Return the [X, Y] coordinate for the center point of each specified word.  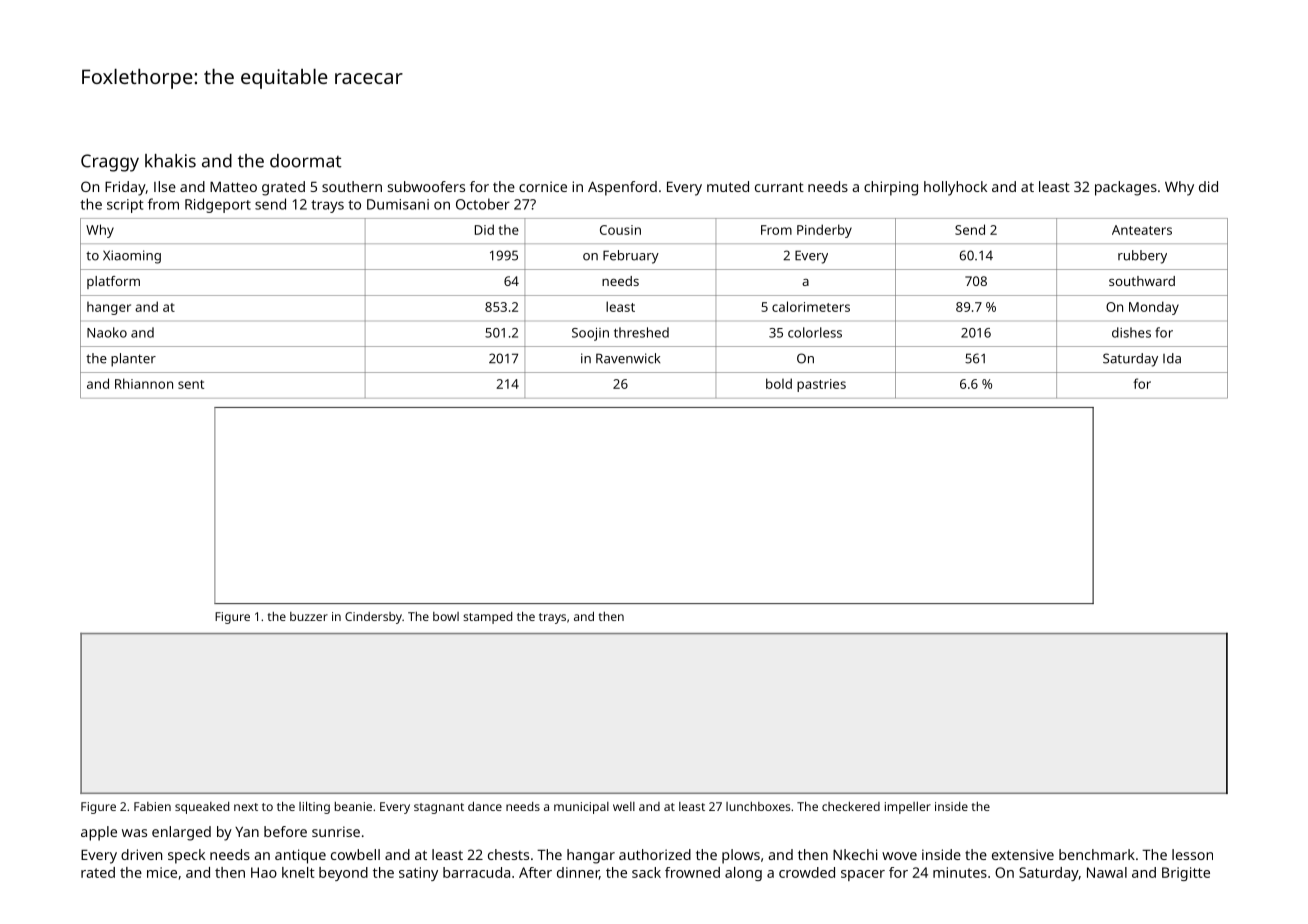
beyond [343, 874]
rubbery [1142, 257]
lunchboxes [758, 806]
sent [191, 384]
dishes [1131, 332]
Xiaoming [132, 257]
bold [779, 383]
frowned [692, 872]
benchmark [1097, 854]
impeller [908, 808]
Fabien [152, 806]
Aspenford [622, 188]
